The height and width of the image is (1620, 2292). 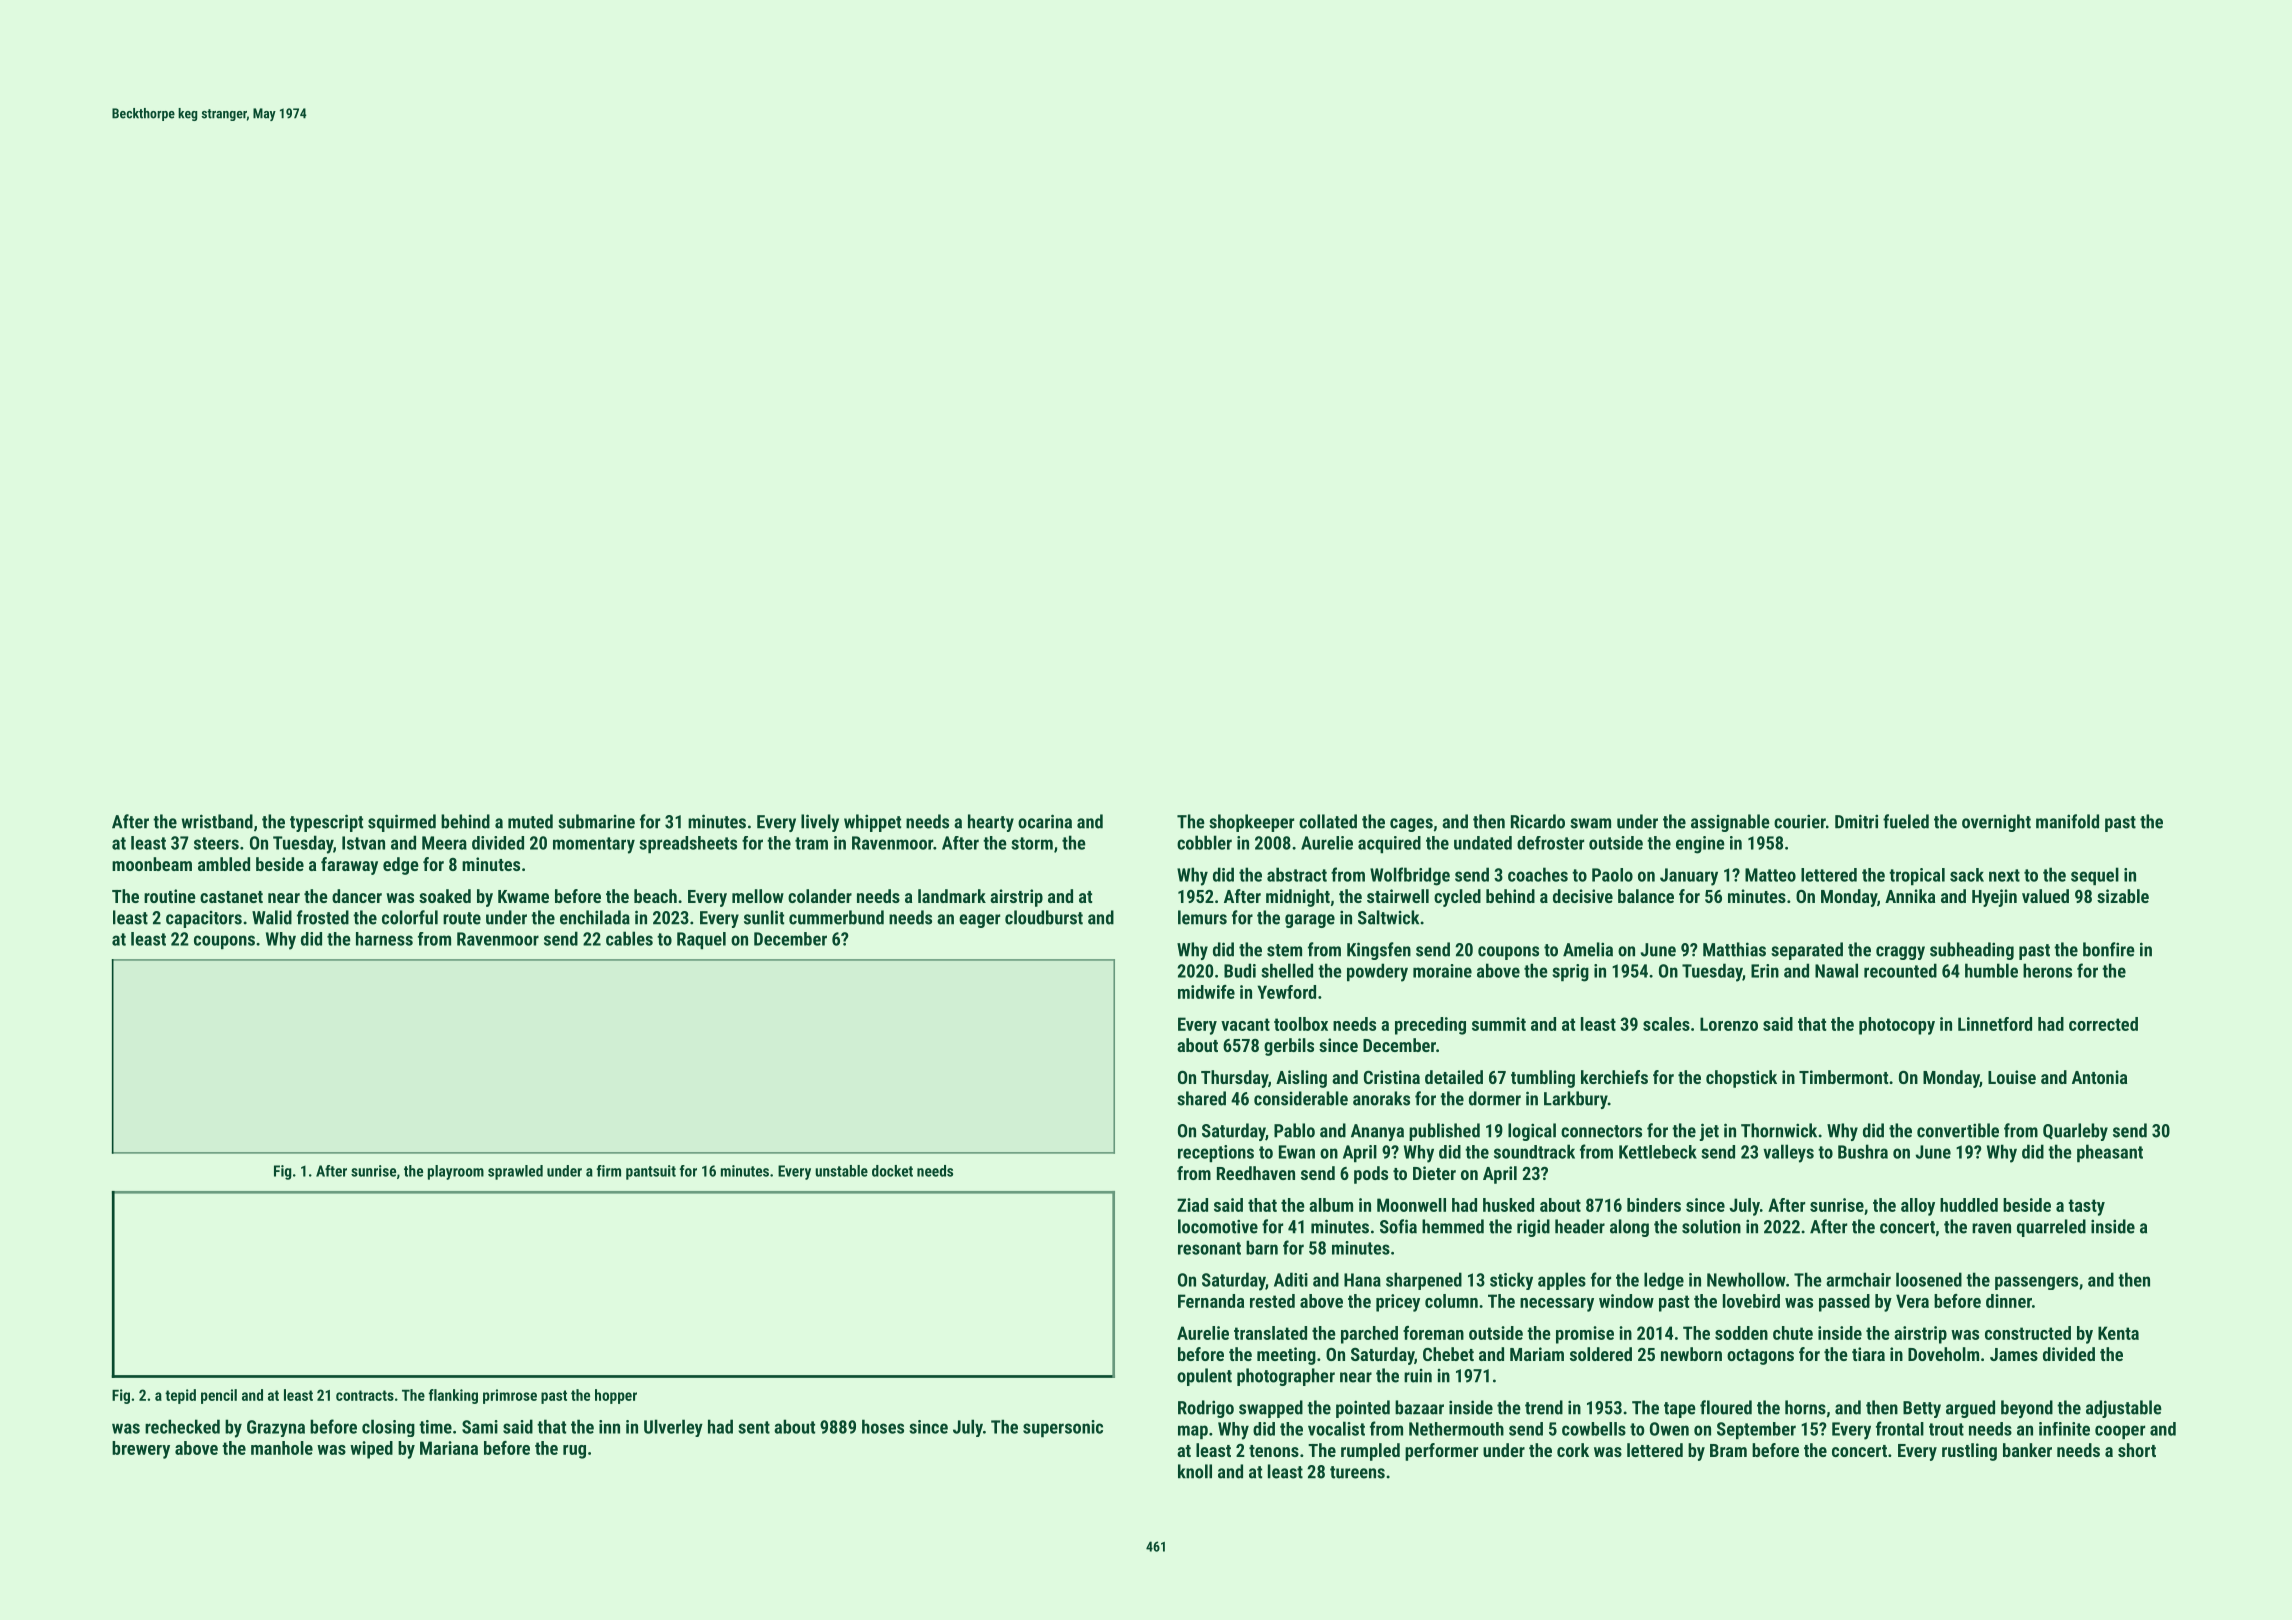 What do you see at coordinates (2047, 970) in the image?
I see `herons` at bounding box center [2047, 970].
